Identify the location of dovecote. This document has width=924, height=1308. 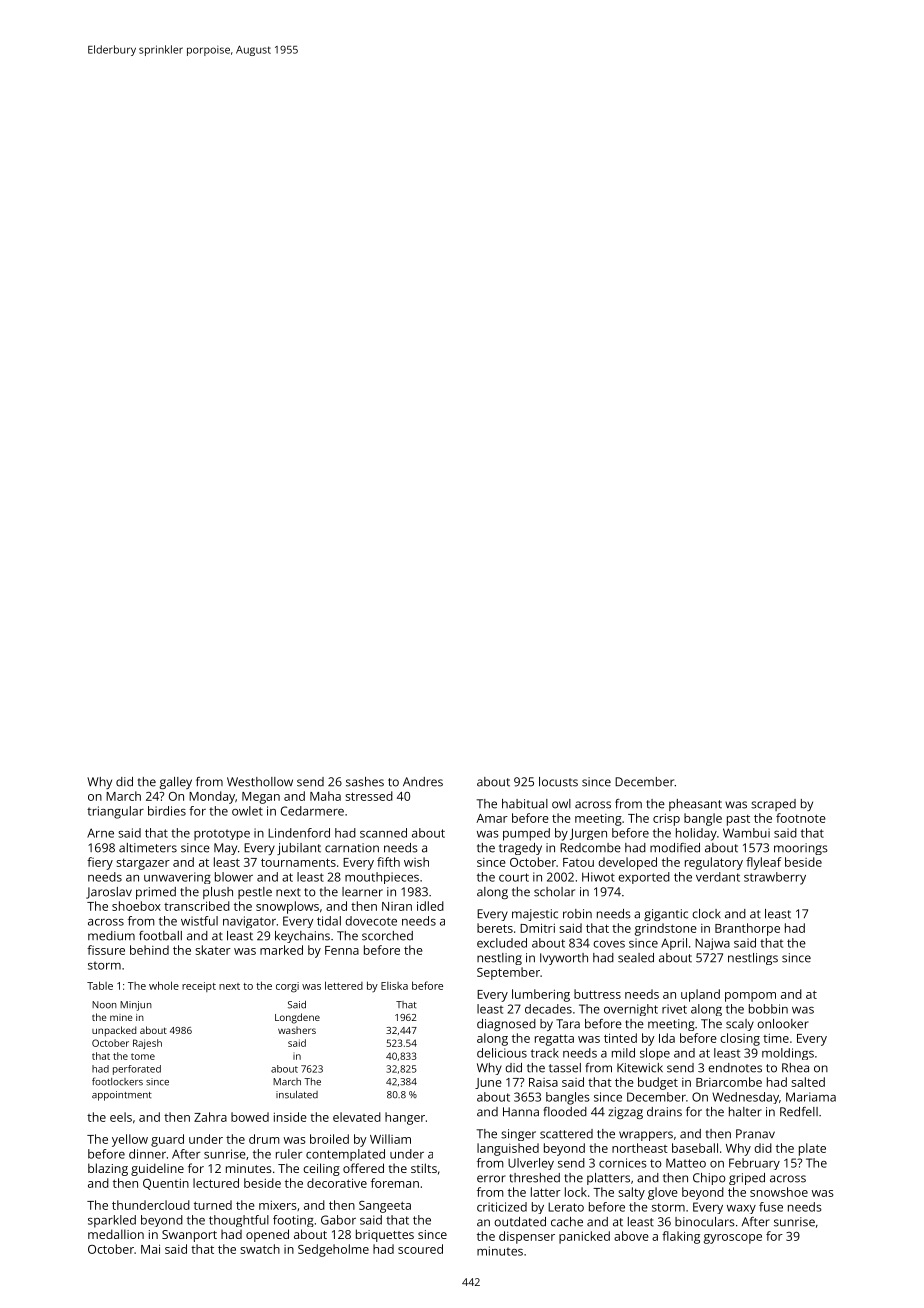
(371, 921).
